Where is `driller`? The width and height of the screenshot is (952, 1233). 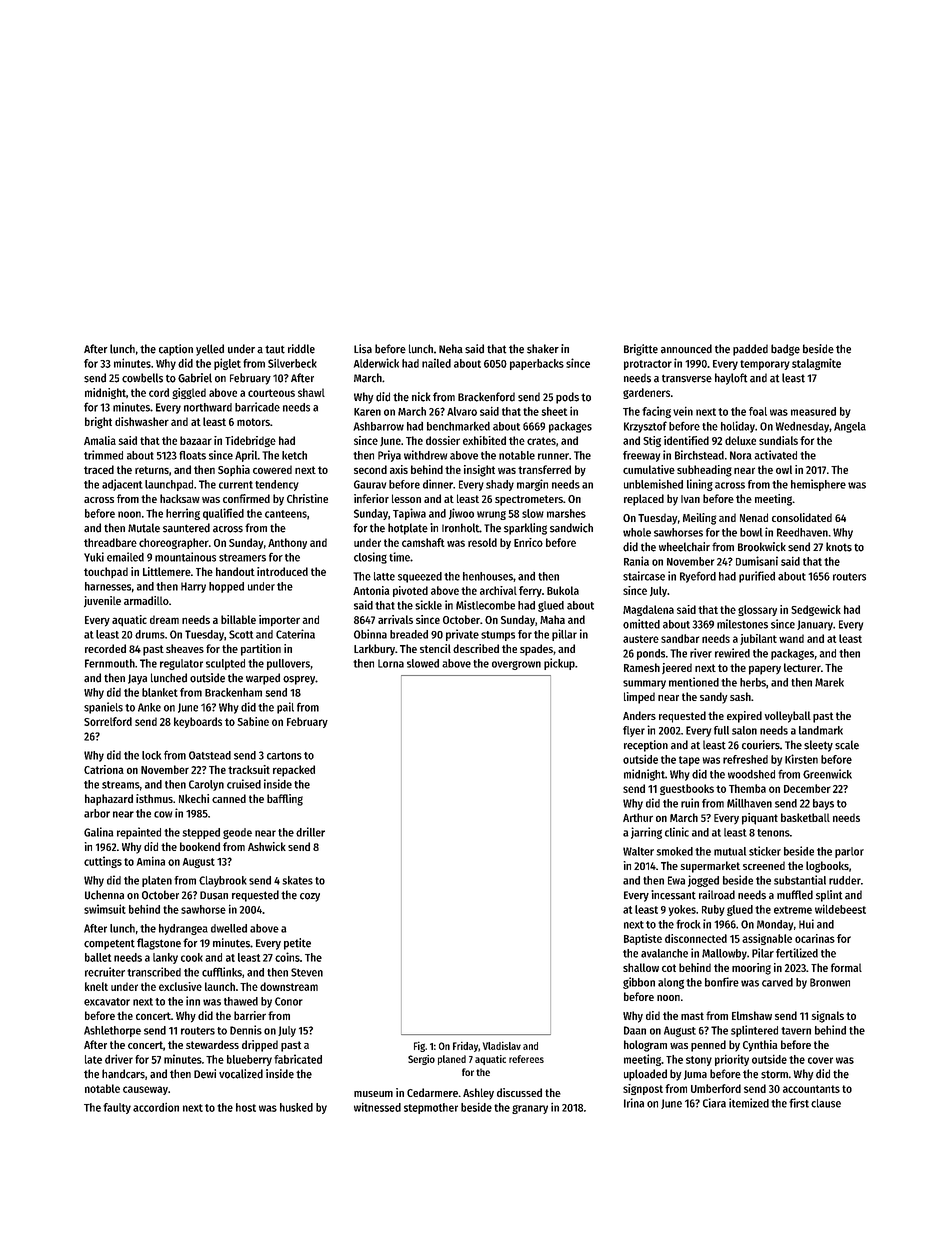
driller is located at coordinates (310, 832).
